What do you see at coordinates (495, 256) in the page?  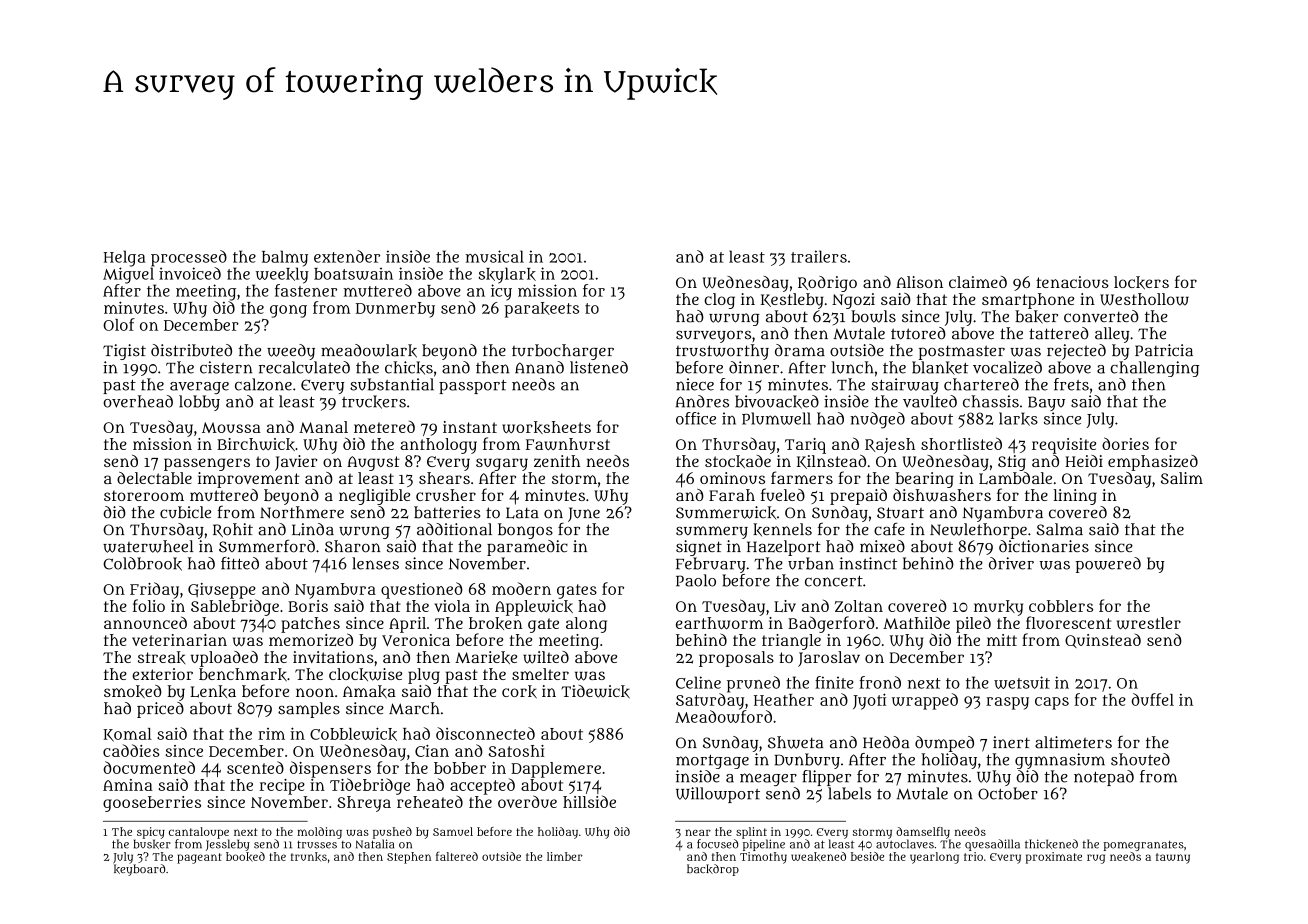 I see `musical` at bounding box center [495, 256].
